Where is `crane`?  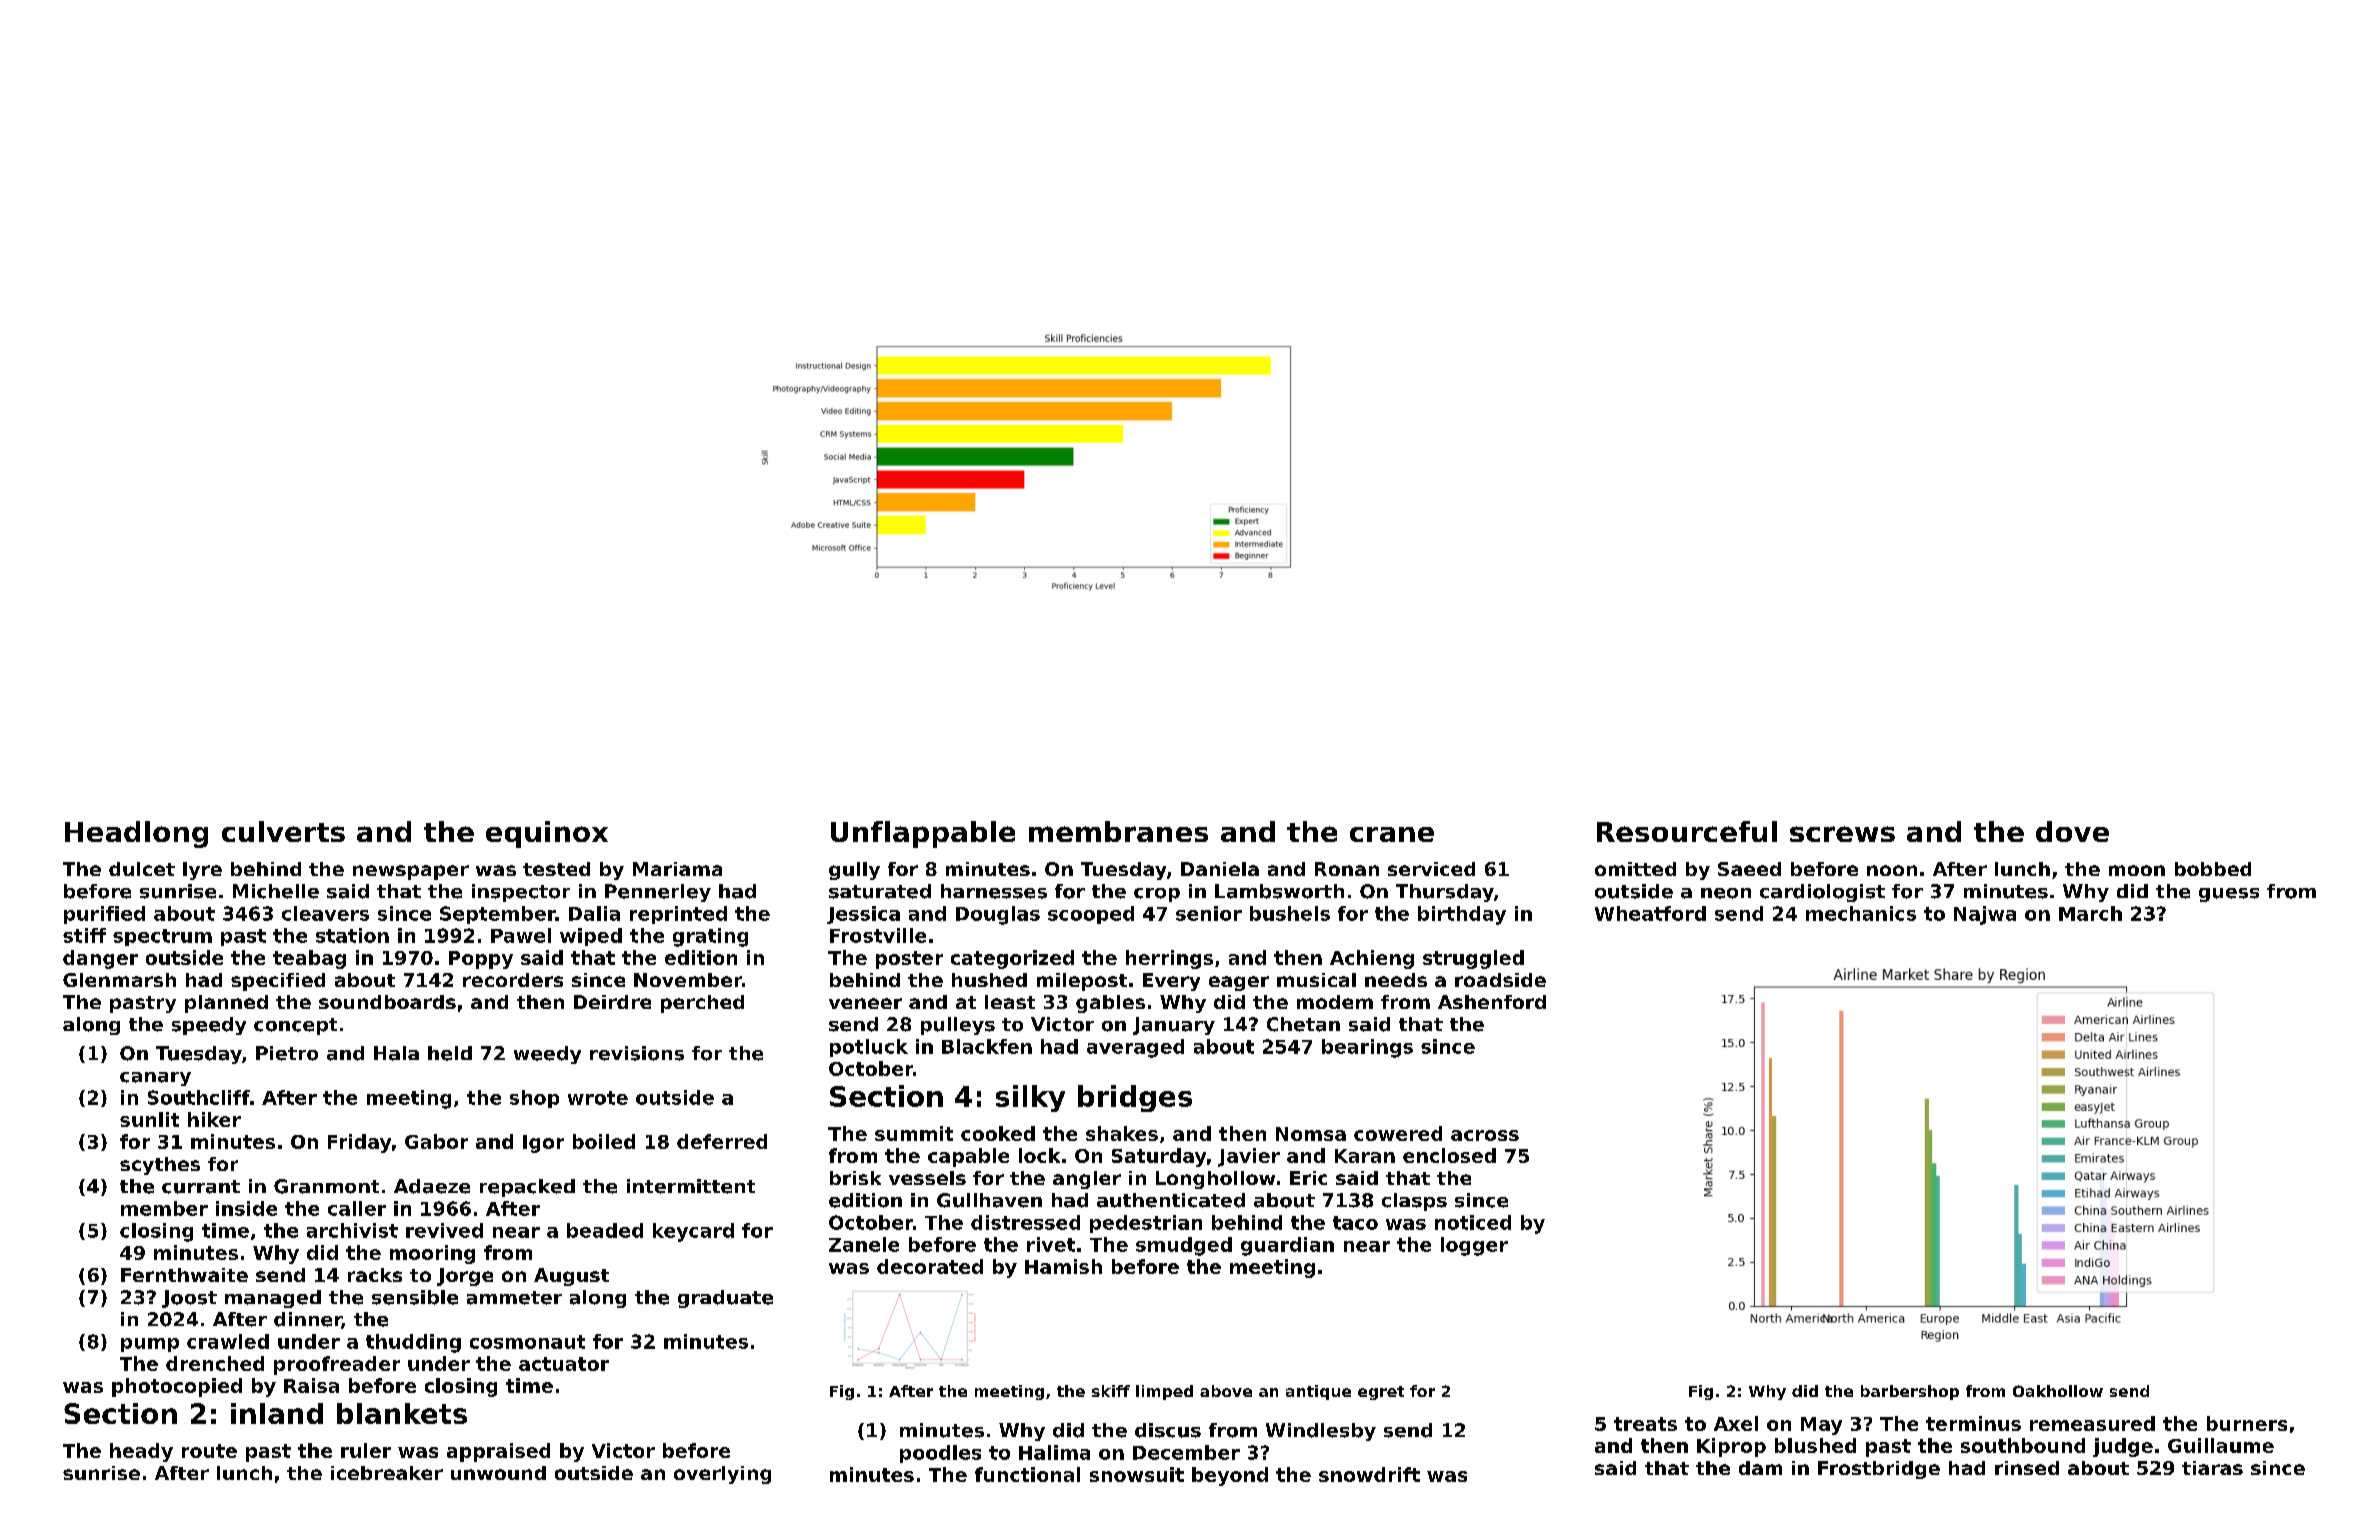
crane is located at coordinates (1392, 834).
